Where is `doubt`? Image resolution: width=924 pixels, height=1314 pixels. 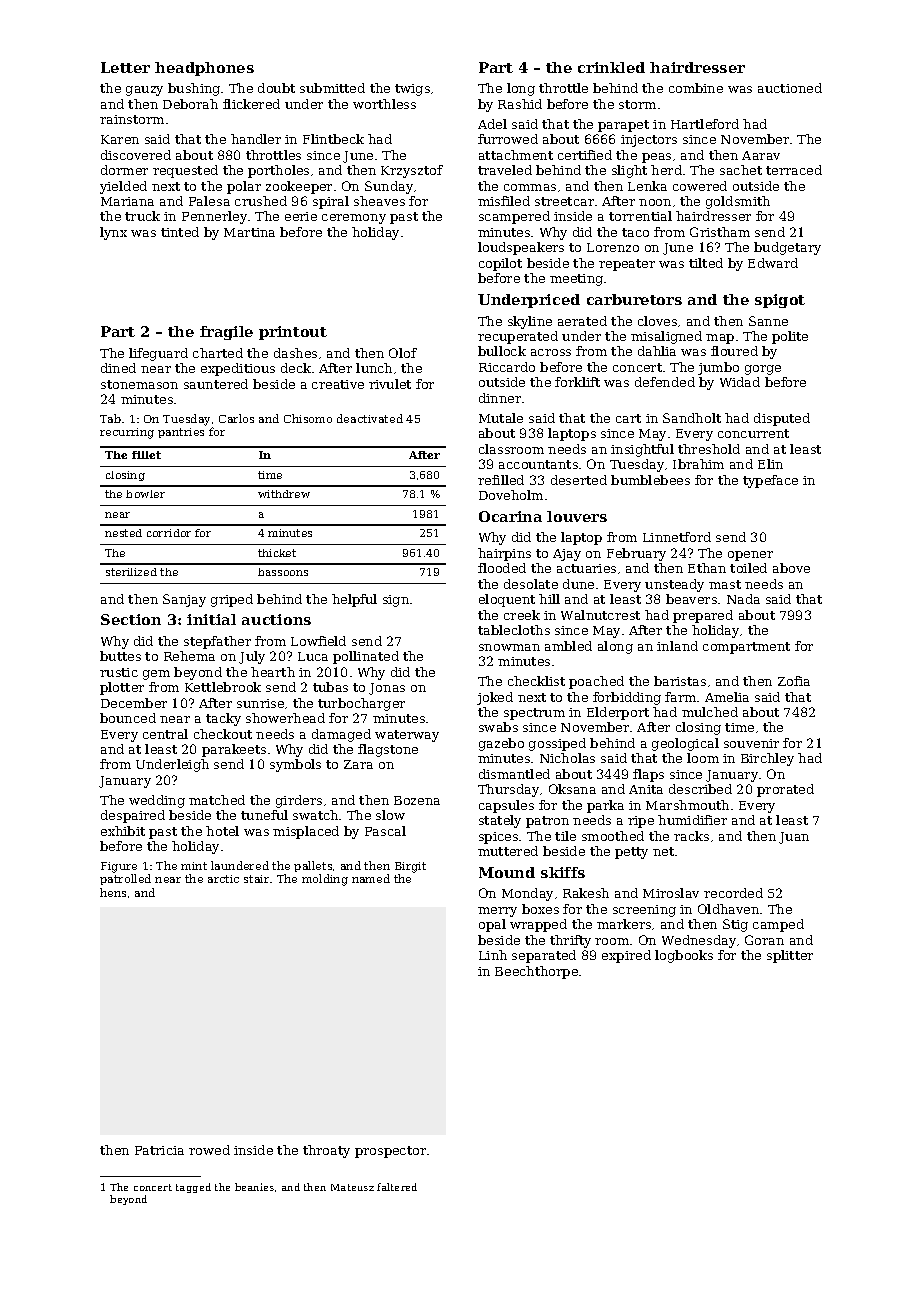 doubt is located at coordinates (276, 88).
